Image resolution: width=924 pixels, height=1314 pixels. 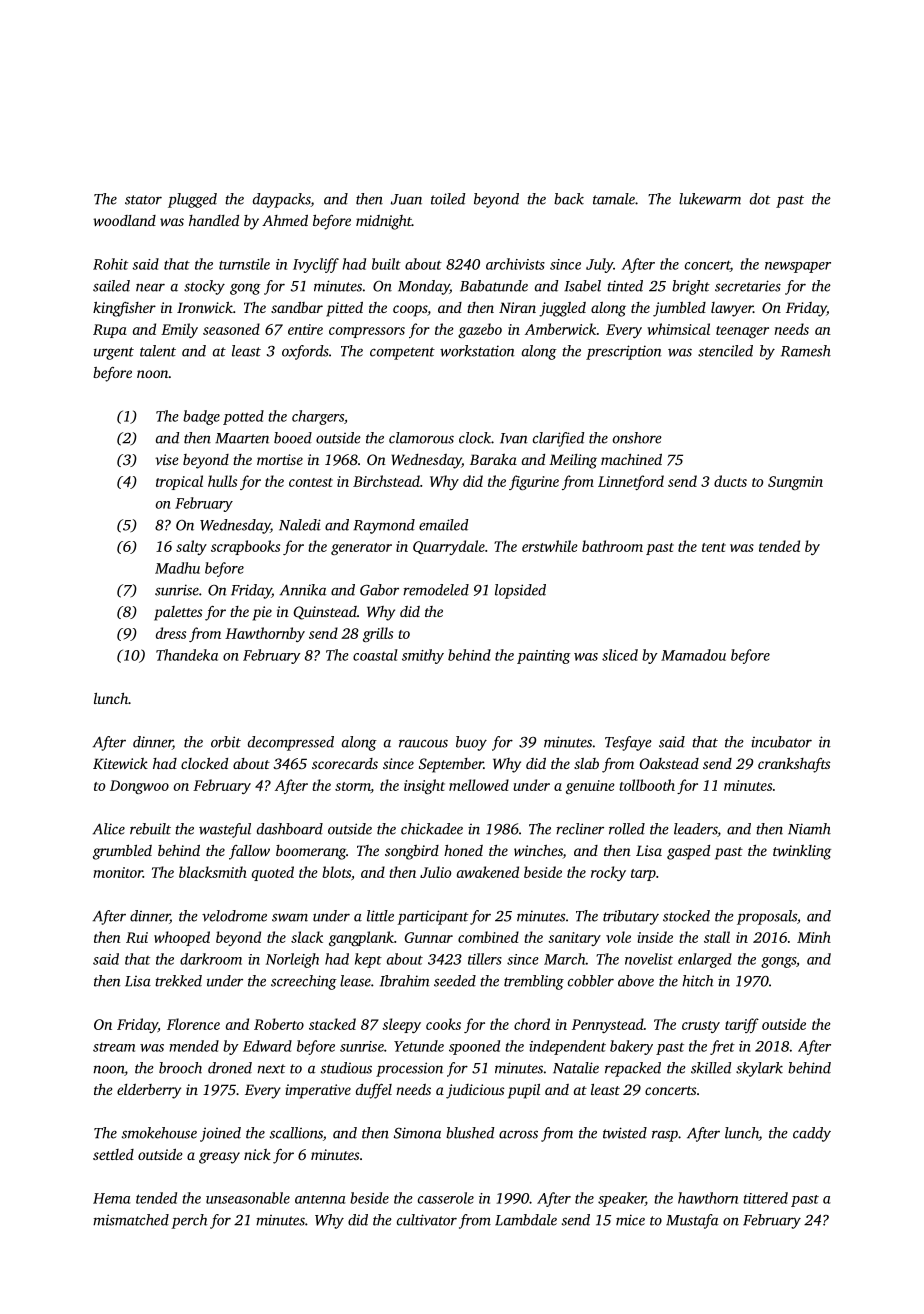 What do you see at coordinates (131, 1220) in the image?
I see `mismatched` at bounding box center [131, 1220].
